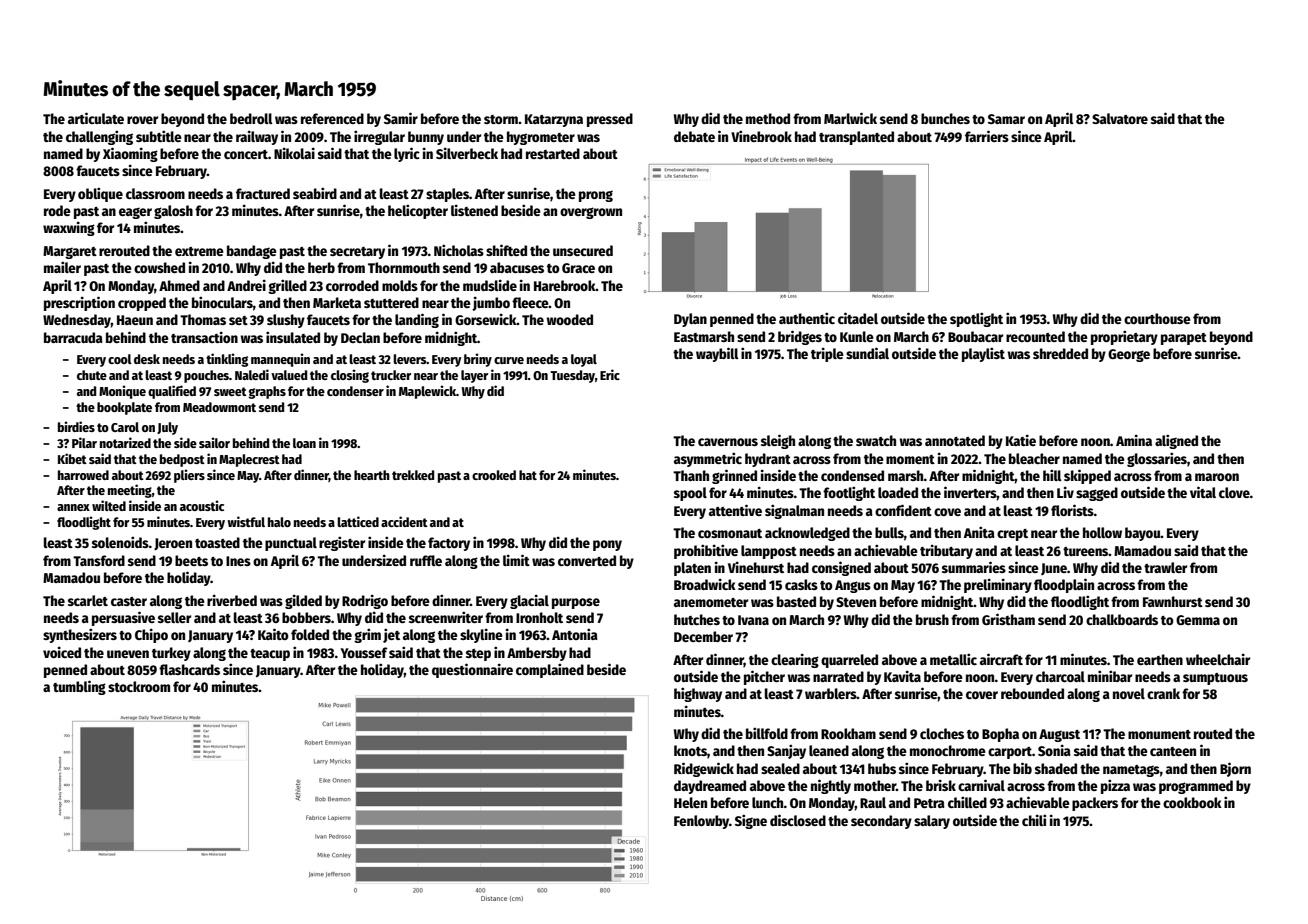 The image size is (1308, 924). What do you see at coordinates (987, 136) in the screenshot?
I see `farriers` at bounding box center [987, 136].
